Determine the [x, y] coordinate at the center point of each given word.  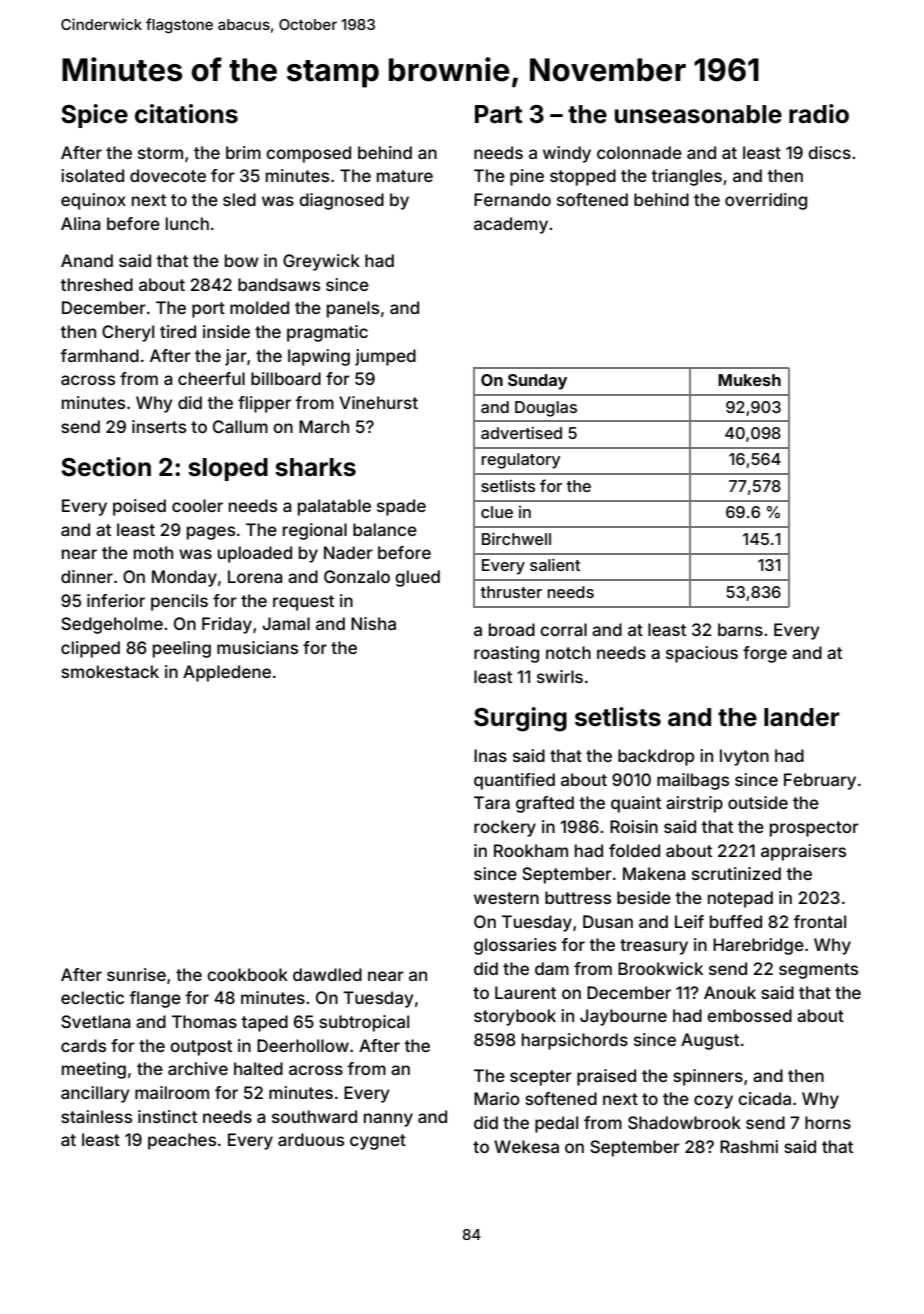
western [506, 898]
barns [740, 629]
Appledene [227, 673]
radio [819, 114]
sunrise [136, 974]
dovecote [168, 175]
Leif [689, 921]
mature [405, 176]
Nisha [373, 623]
